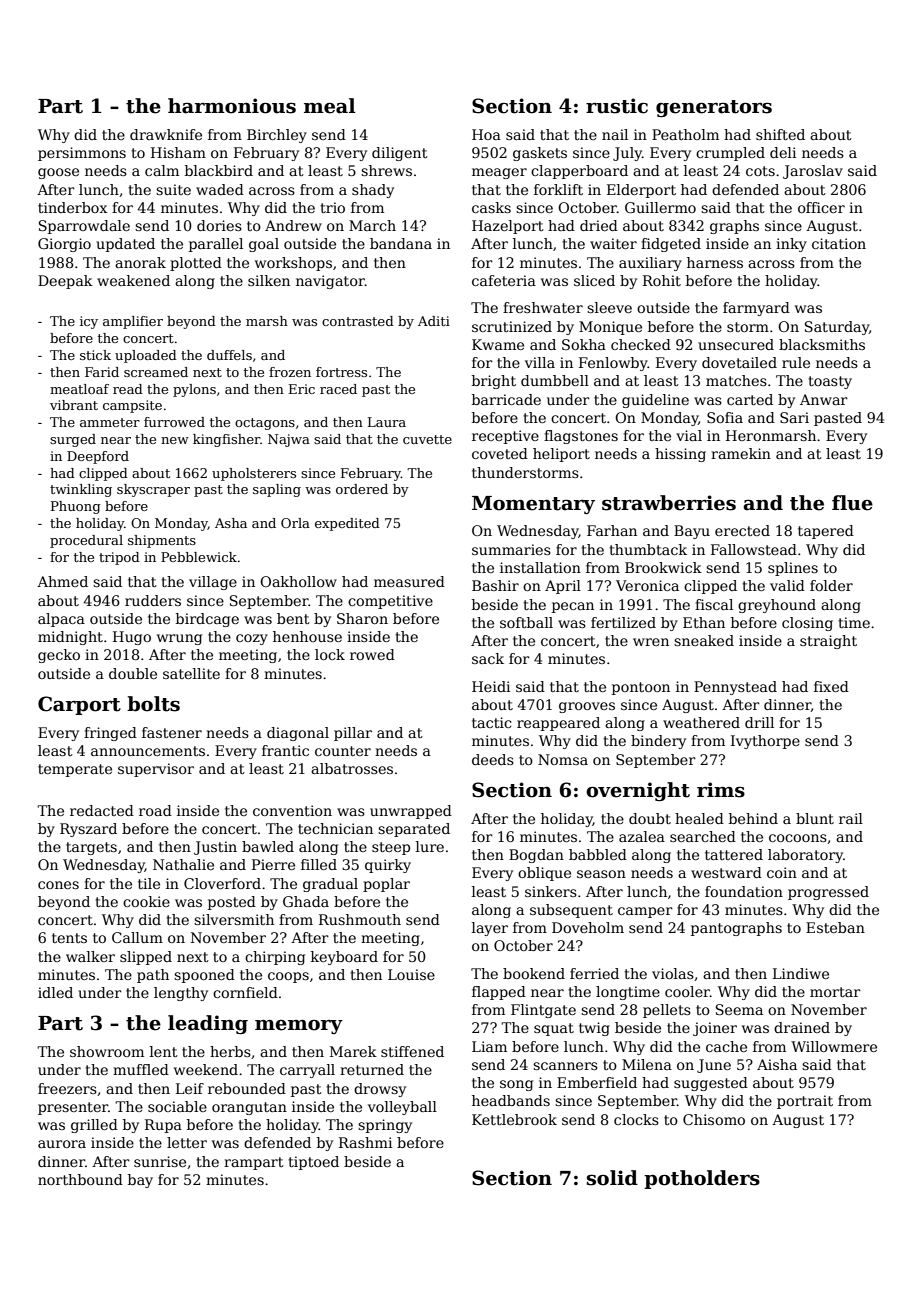 The height and width of the screenshot is (1308, 924). Describe the element at coordinates (645, 912) in the screenshot. I see `camper` at that location.
